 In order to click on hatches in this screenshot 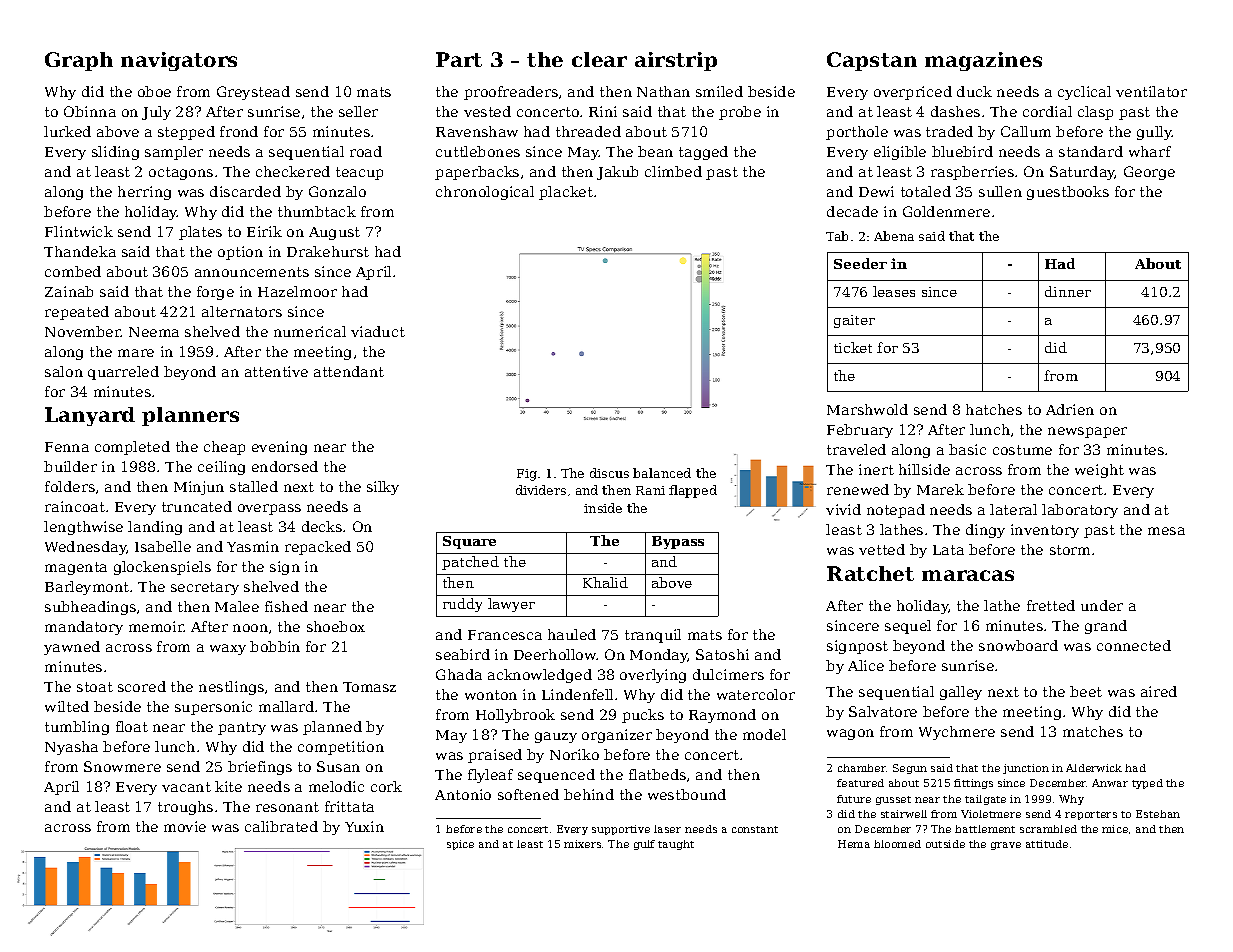, I will do `click(994, 409)`.
